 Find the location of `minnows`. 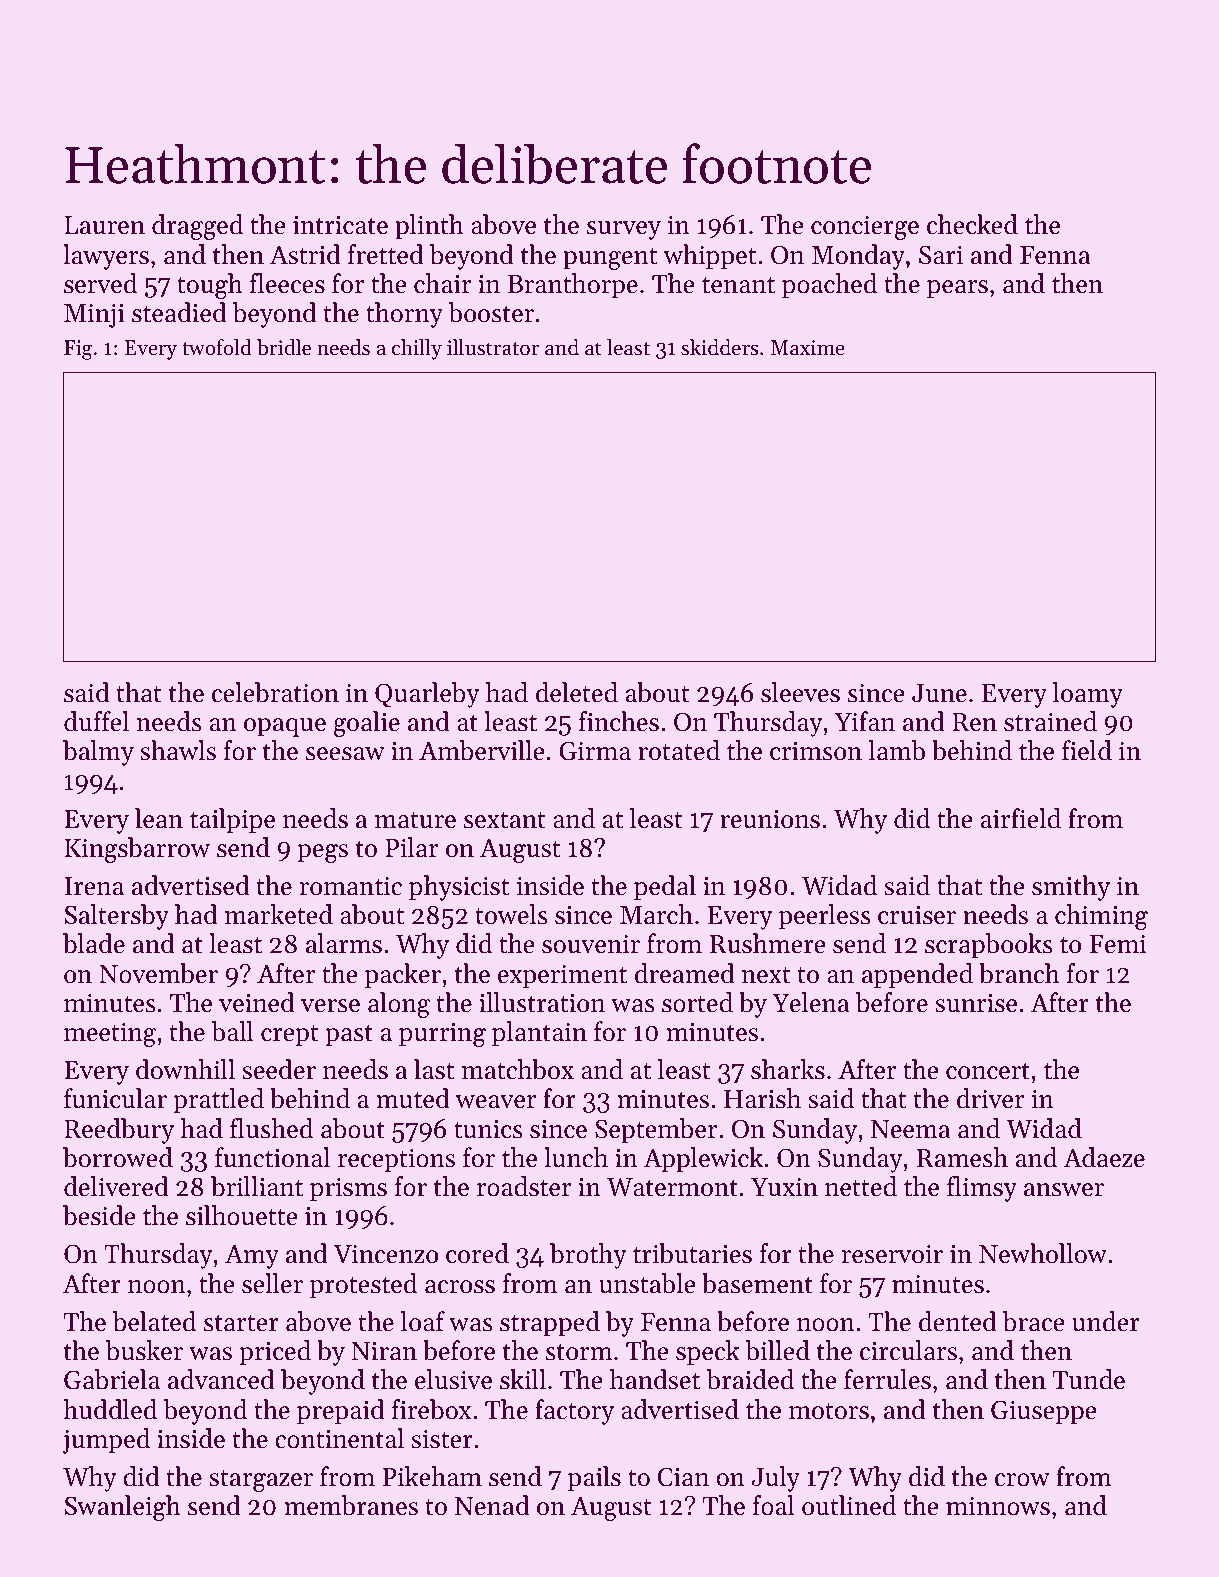

minnows is located at coordinates (998, 1506).
